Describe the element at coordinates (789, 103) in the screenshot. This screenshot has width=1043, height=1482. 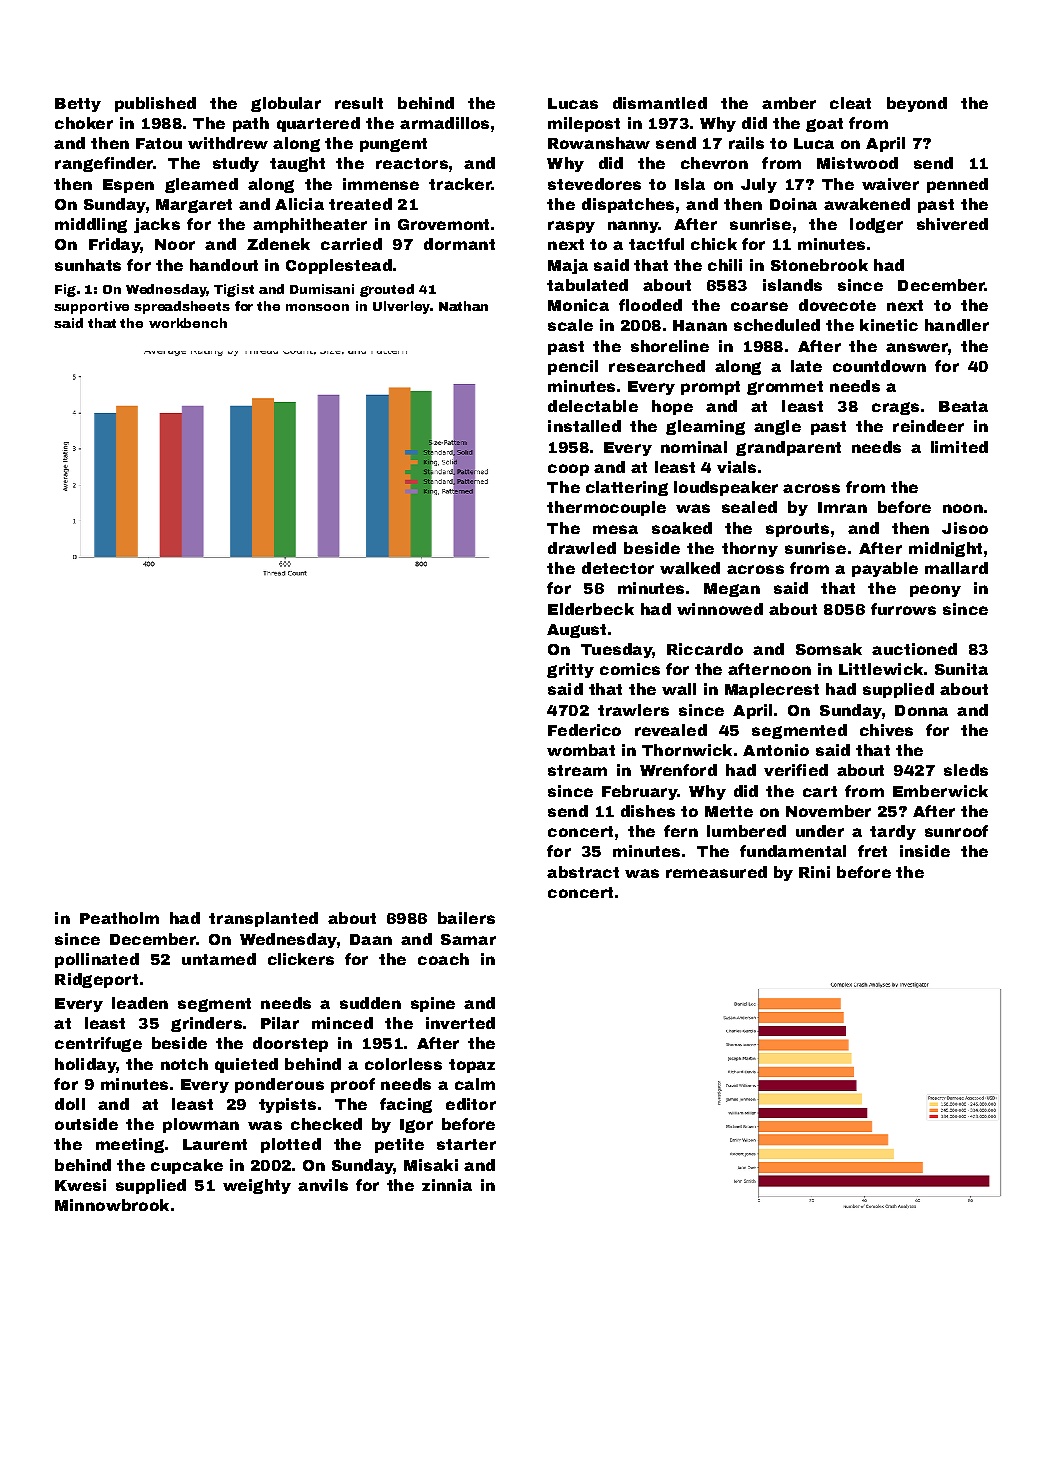
I see `amber` at that location.
